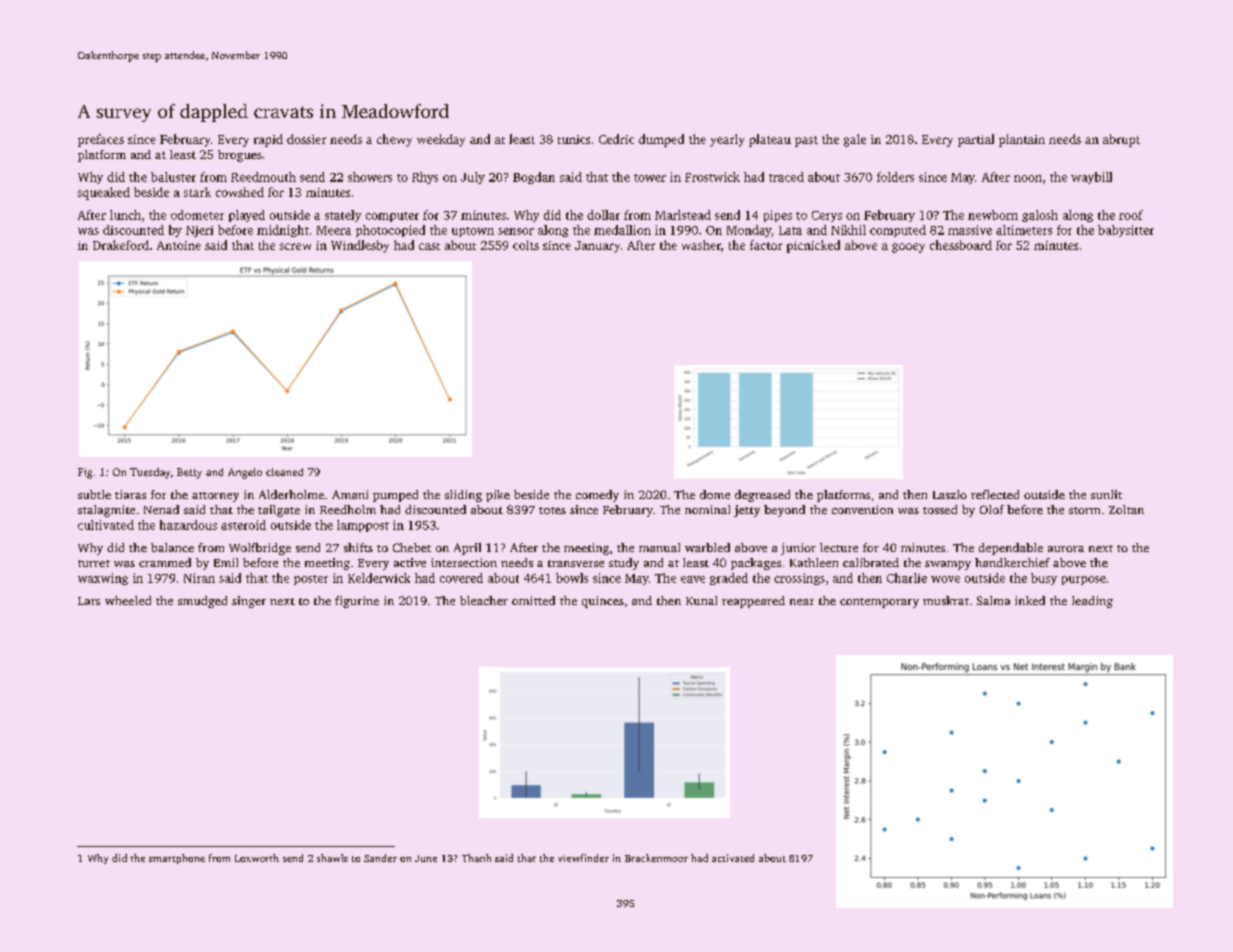 The width and height of the image is (1233, 952). What do you see at coordinates (284, 472) in the image?
I see `cleaned` at bounding box center [284, 472].
